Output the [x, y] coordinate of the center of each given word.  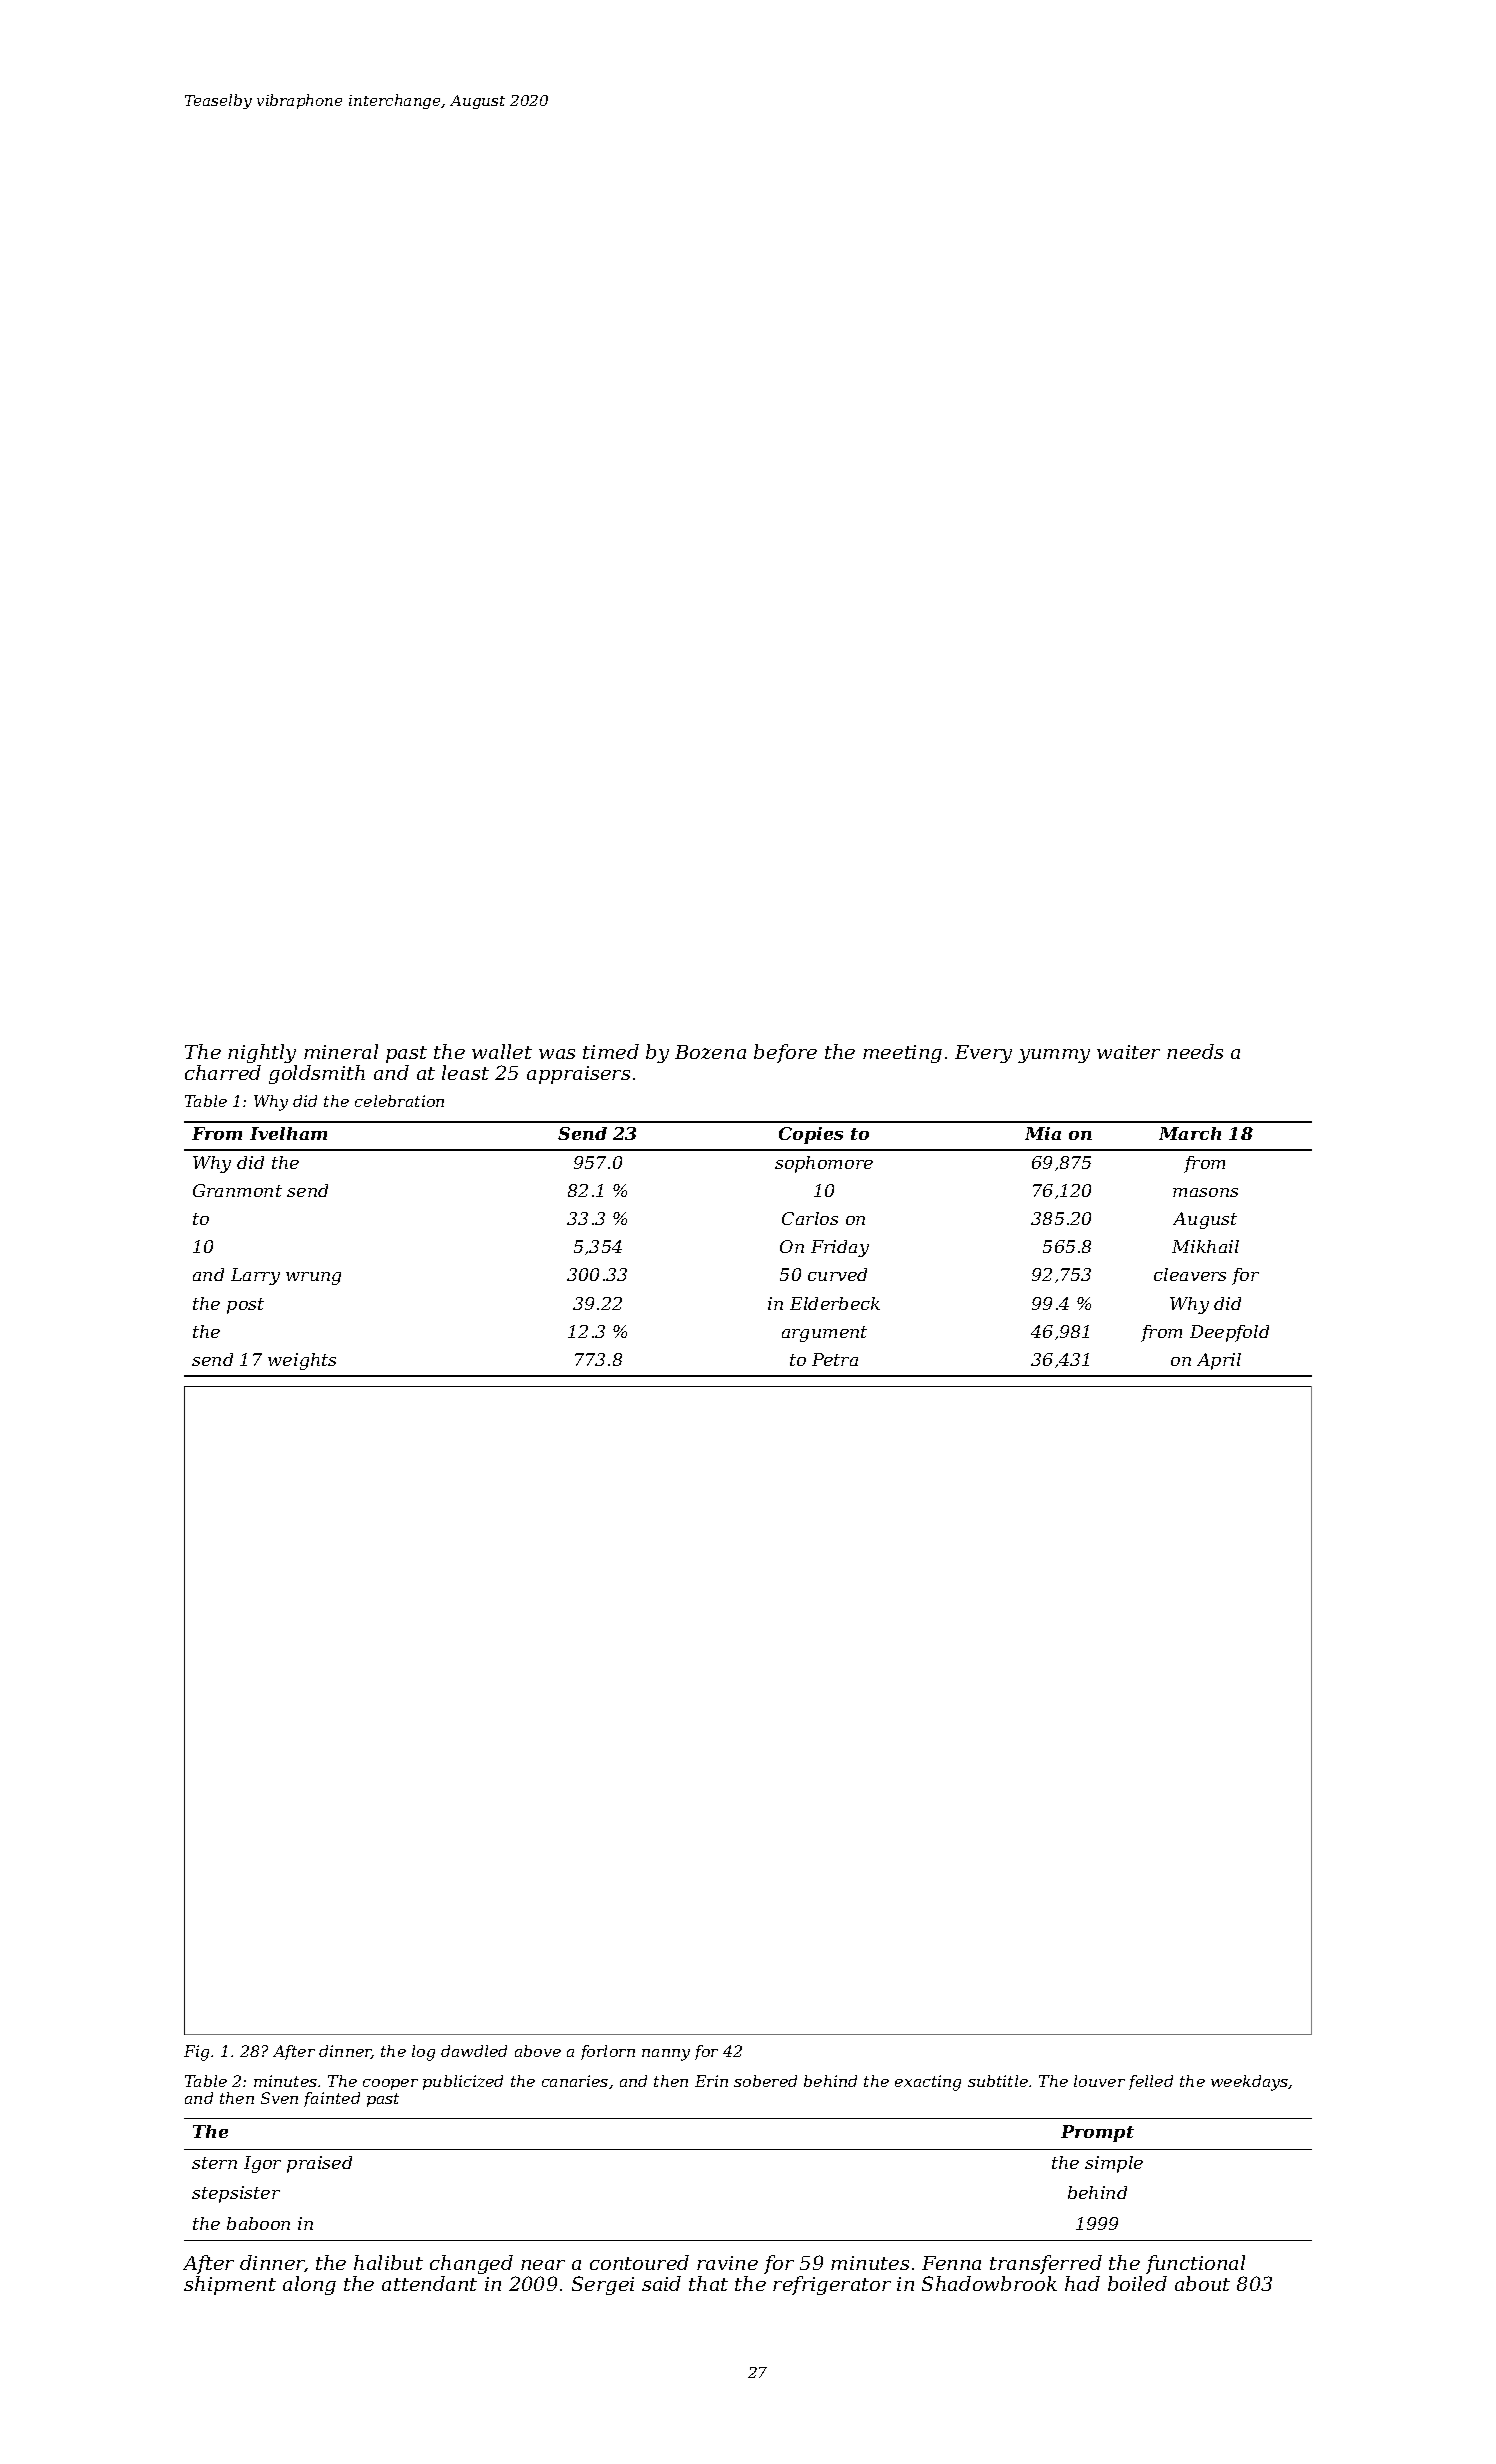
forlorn [608, 2052]
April [1219, 1361]
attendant [429, 2283]
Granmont [237, 1190]
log [423, 2053]
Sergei [603, 2285]
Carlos [810, 1218]
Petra [835, 1359]
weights [302, 1361]
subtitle [998, 2081]
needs [1195, 1051]
